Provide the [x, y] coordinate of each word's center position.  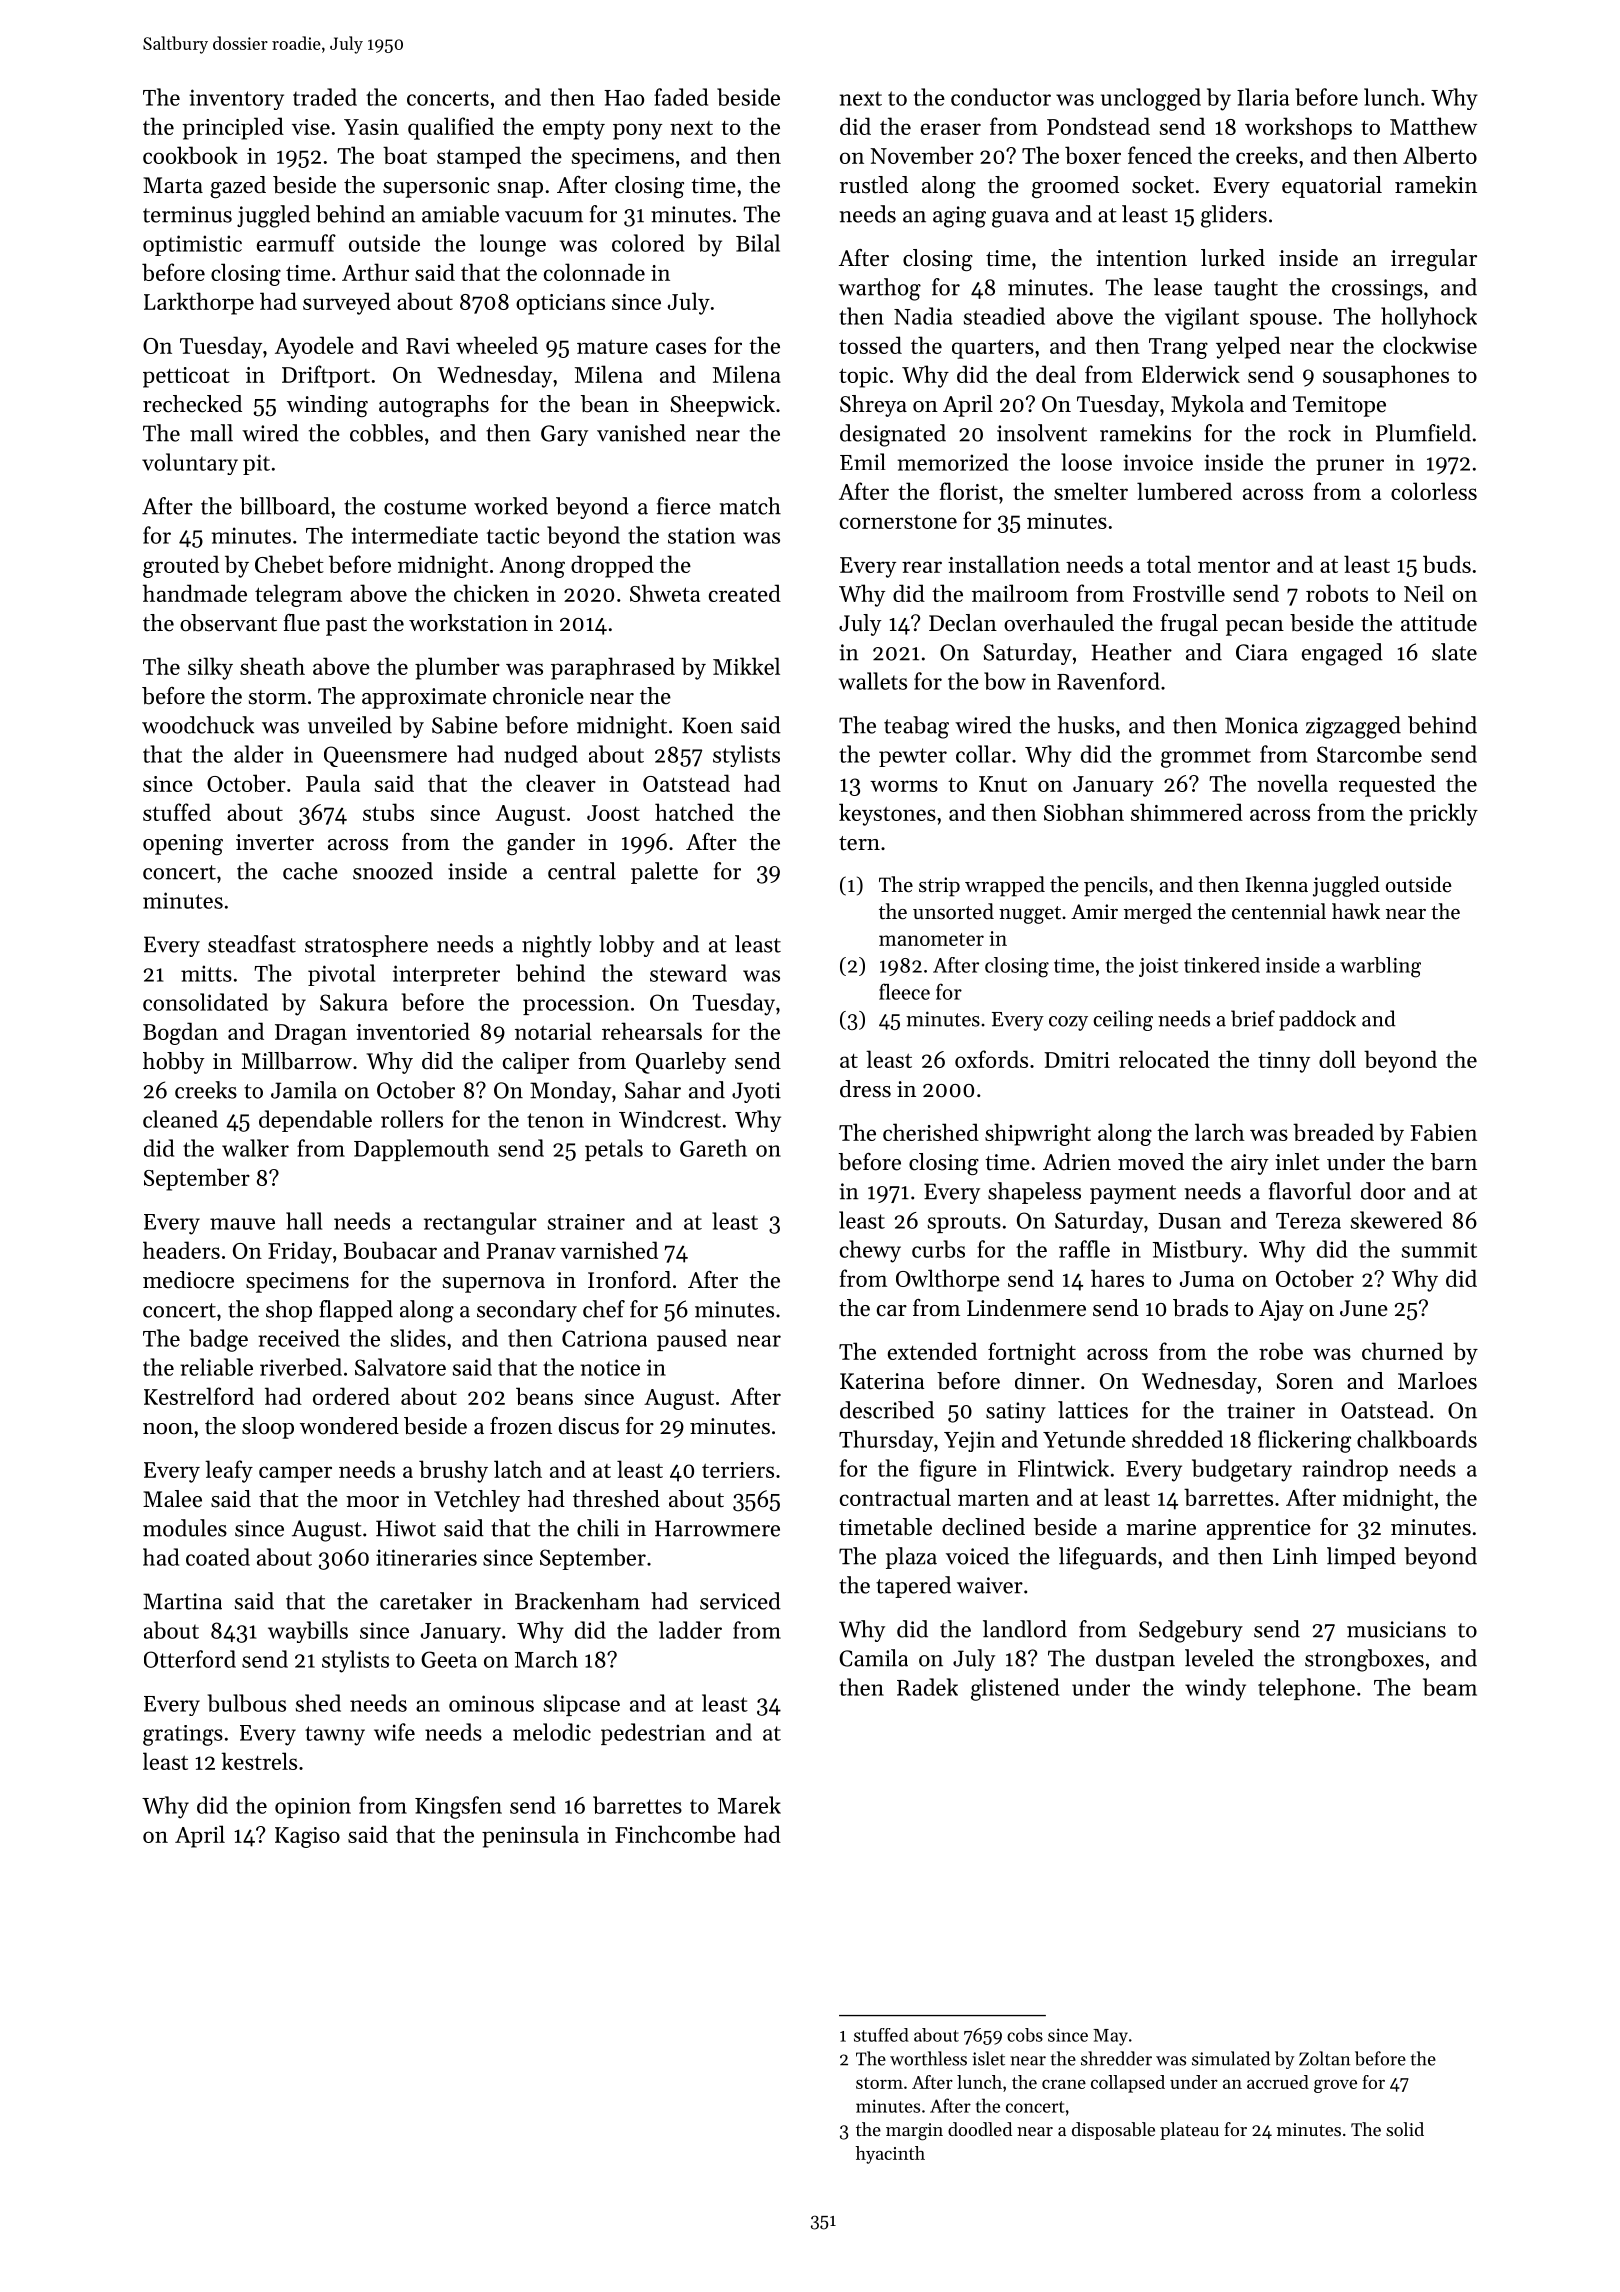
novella [1292, 783]
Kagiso [307, 1837]
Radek [927, 1687]
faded [681, 97]
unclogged [1151, 99]
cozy [1068, 1023]
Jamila [304, 1090]
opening [183, 844]
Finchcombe [675, 1834]
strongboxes [1364, 1660]
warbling [1380, 967]
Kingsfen [458, 1807]
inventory [236, 99]
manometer [931, 939]
